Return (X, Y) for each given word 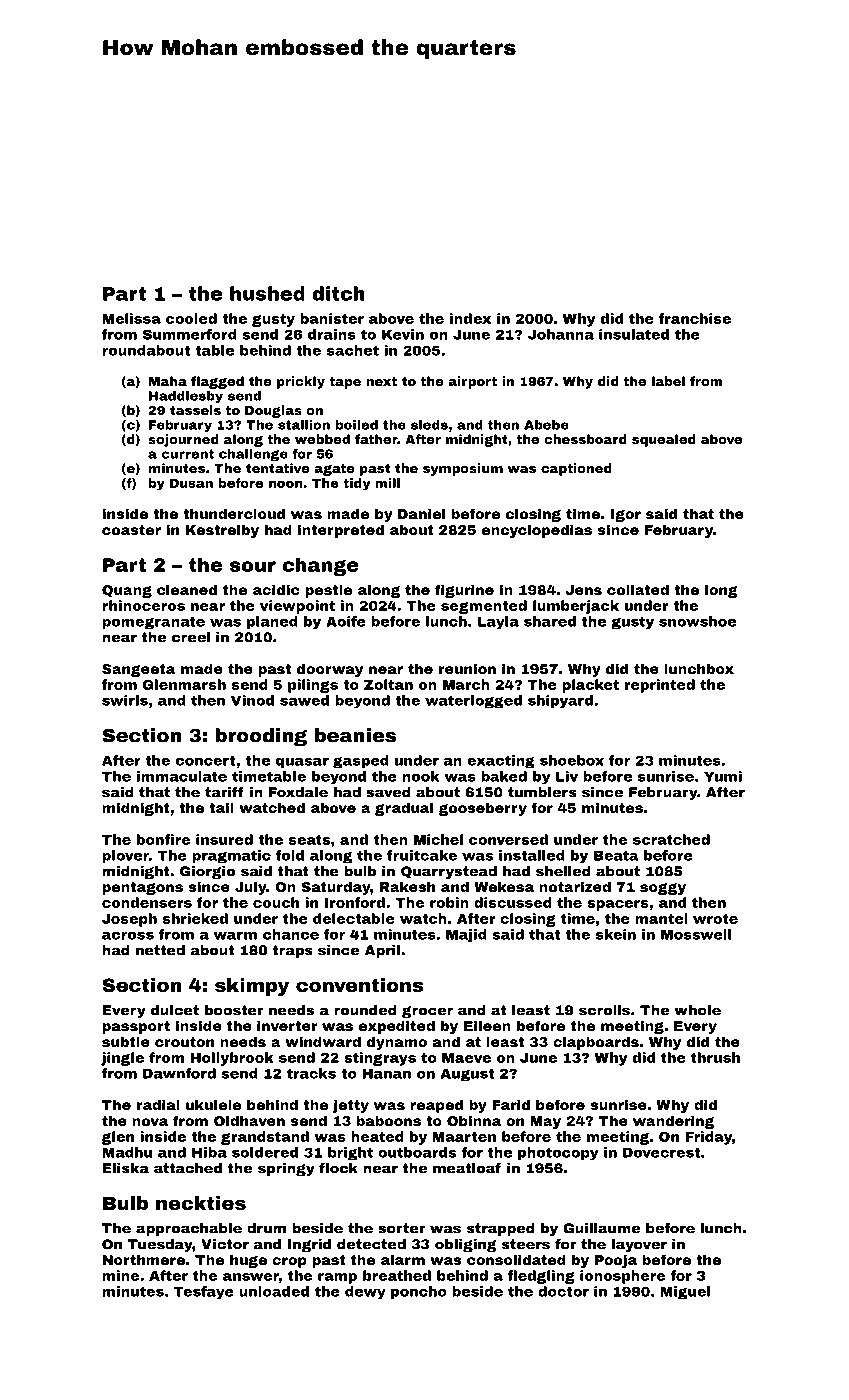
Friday (709, 1138)
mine (120, 1275)
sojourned (183, 440)
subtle (126, 1041)
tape (345, 383)
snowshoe (697, 621)
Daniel (421, 513)
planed (272, 623)
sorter (402, 1228)
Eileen (487, 1025)
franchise (695, 318)
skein (616, 934)
